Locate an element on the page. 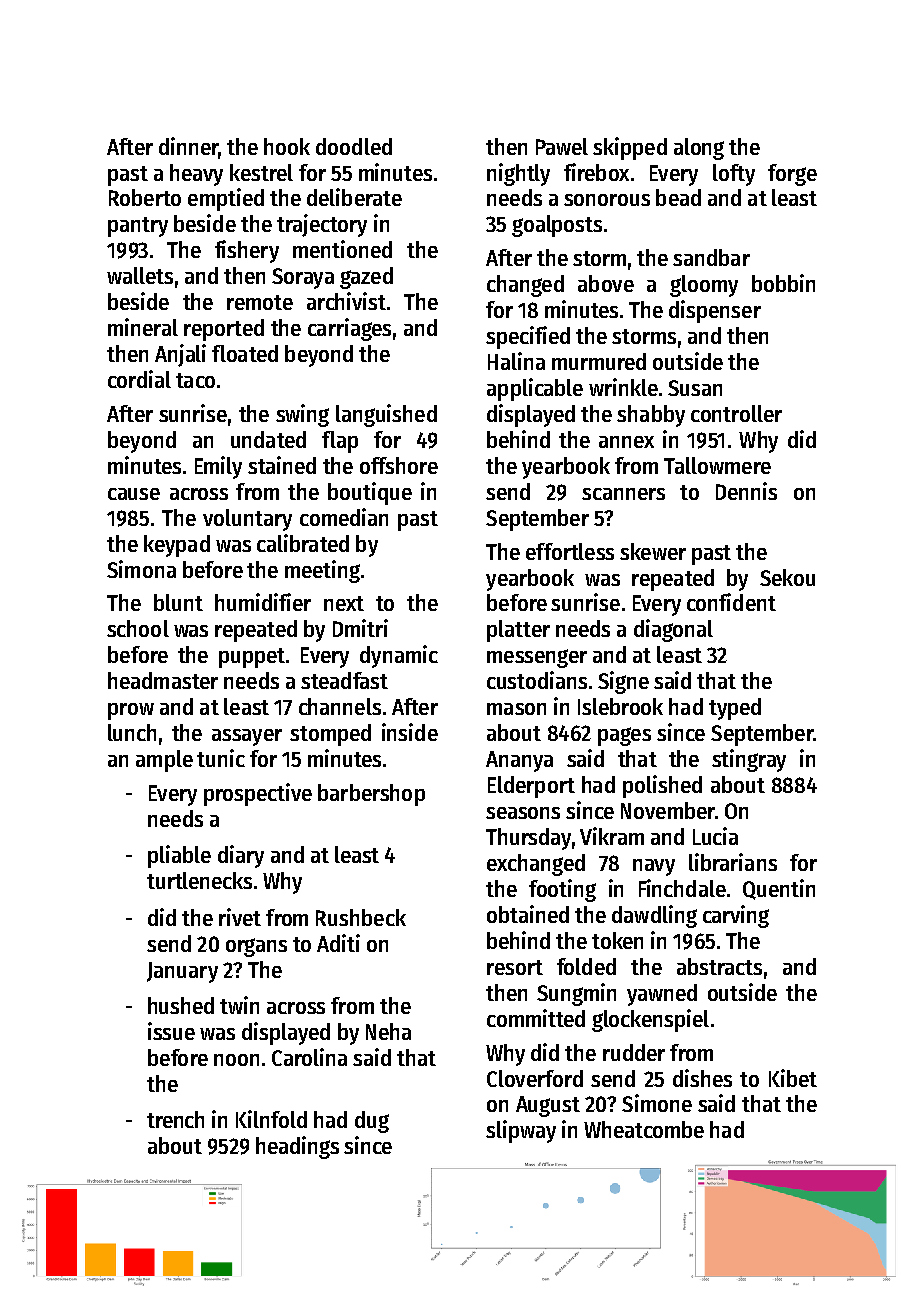 This page has height=1311, width=924. Quentin is located at coordinates (779, 889).
